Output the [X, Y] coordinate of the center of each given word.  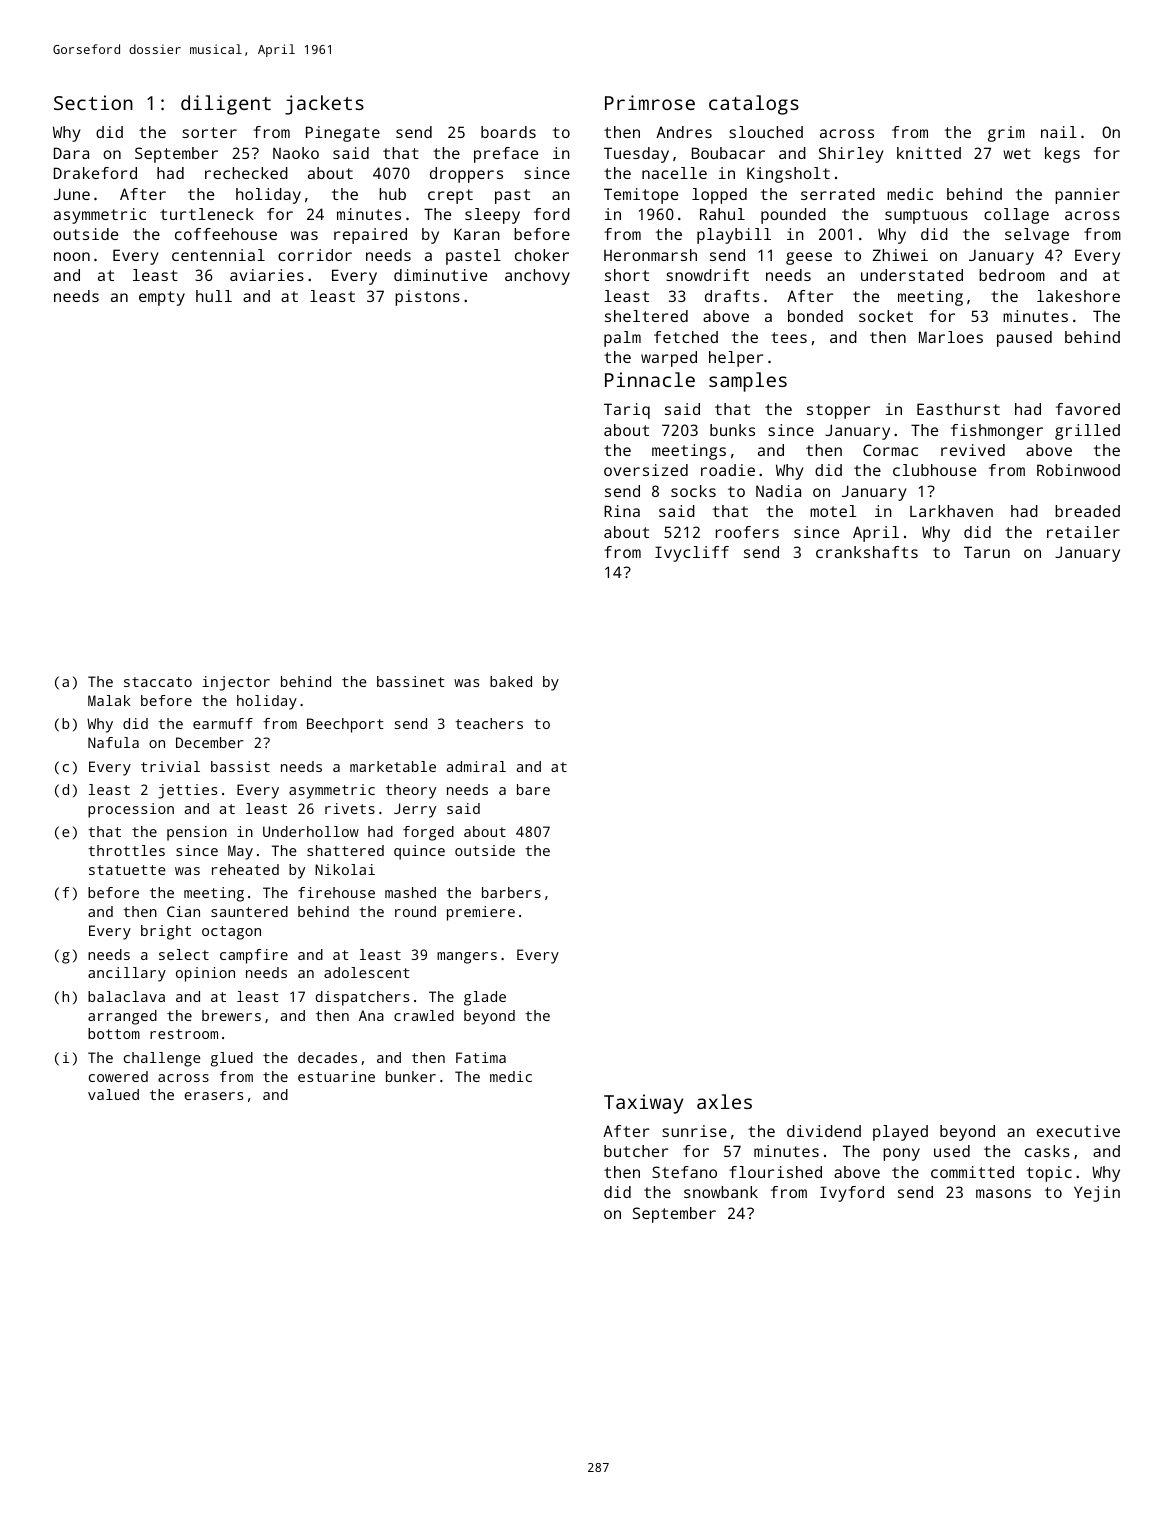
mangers [467, 958]
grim [1006, 134]
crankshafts [867, 552]
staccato [158, 682]
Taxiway [643, 1104]
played [900, 1133]
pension [197, 833]
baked [511, 681]
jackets [324, 105]
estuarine [336, 1076]
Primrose [650, 102]
